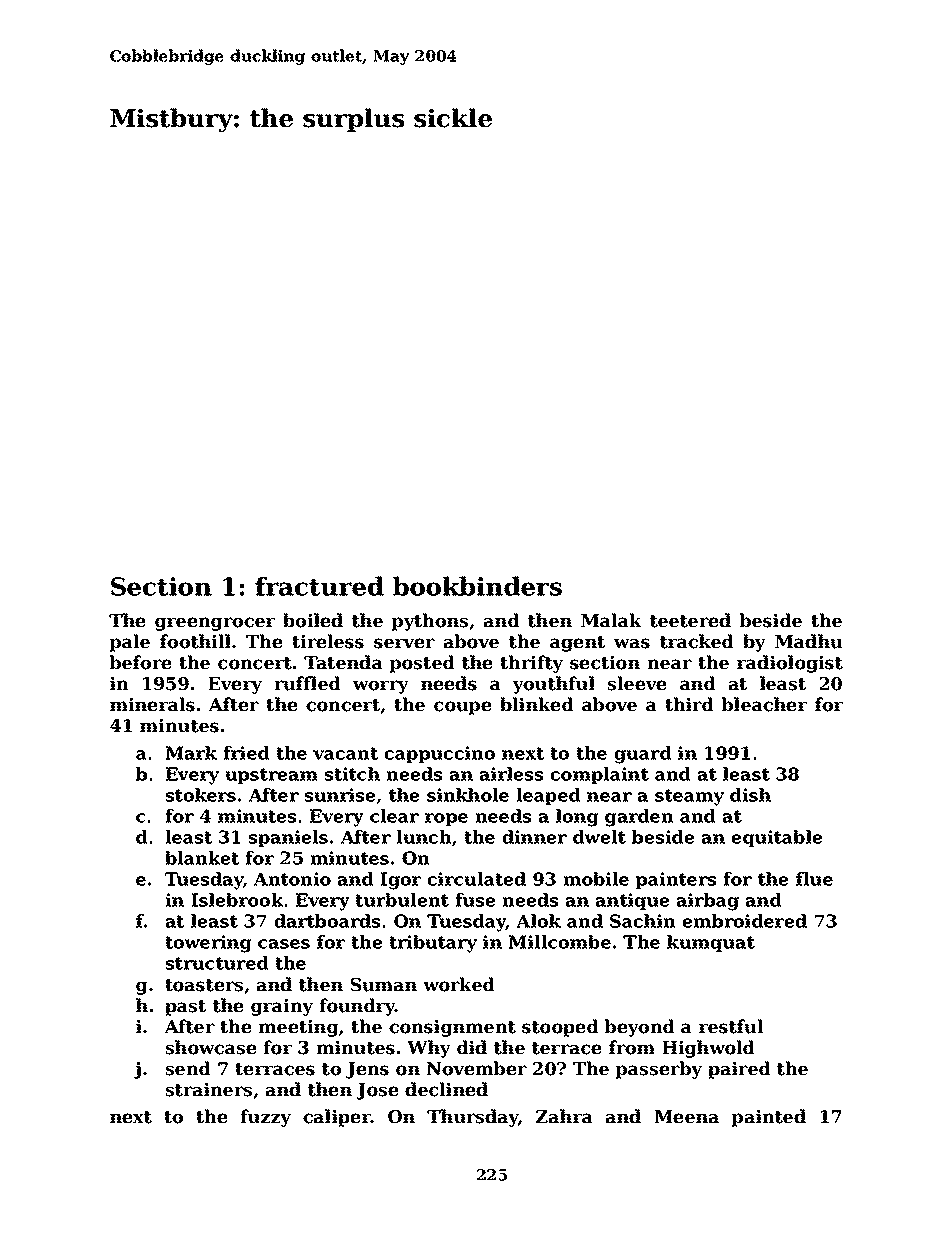 This screenshot has width=952, height=1233. Describe the element at coordinates (191, 753) in the screenshot. I see `Mark` at that location.
